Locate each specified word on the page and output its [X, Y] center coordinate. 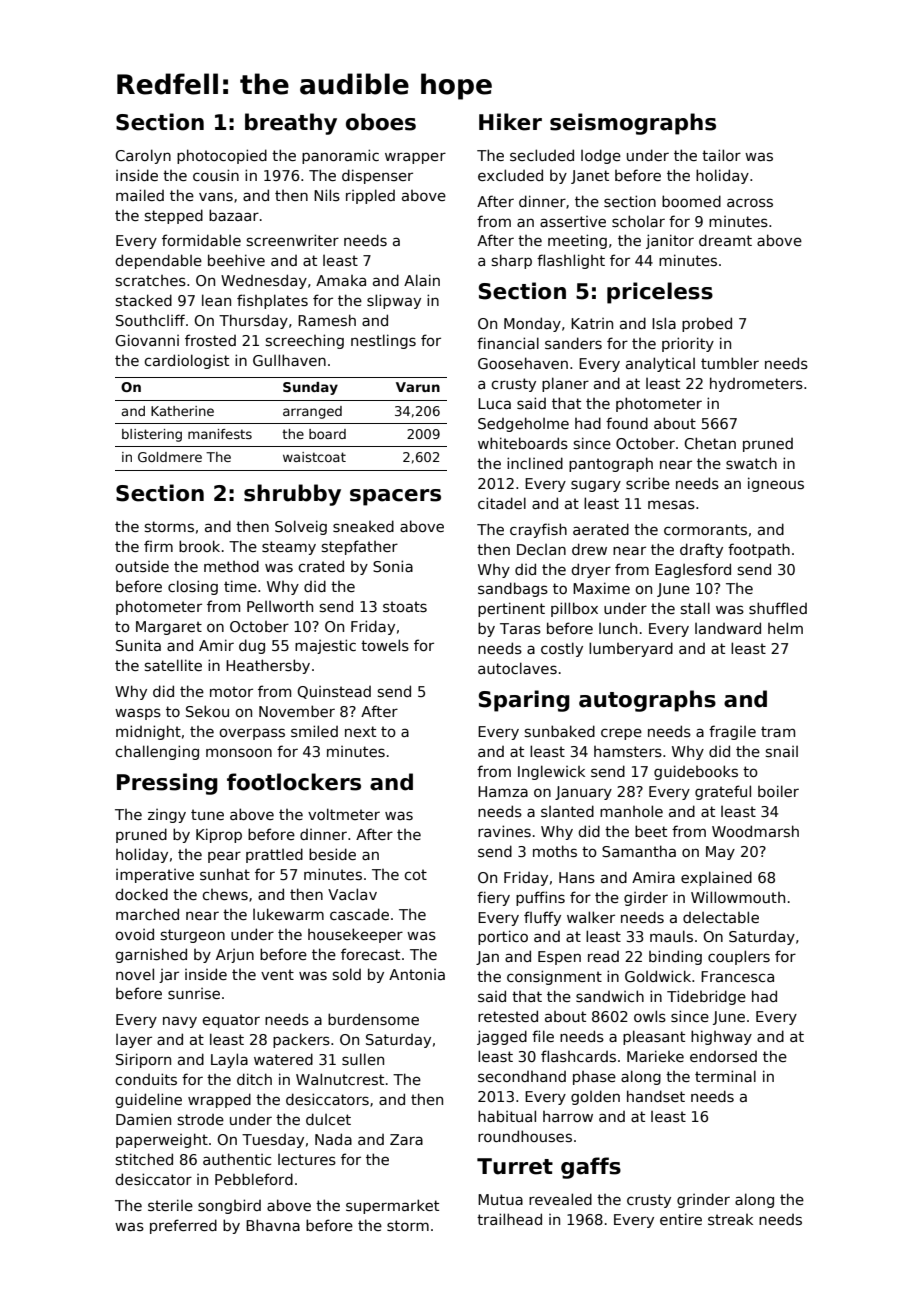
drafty [701, 550]
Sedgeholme [523, 424]
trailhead [509, 1219]
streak [730, 1219]
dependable [158, 261]
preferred [183, 1226]
